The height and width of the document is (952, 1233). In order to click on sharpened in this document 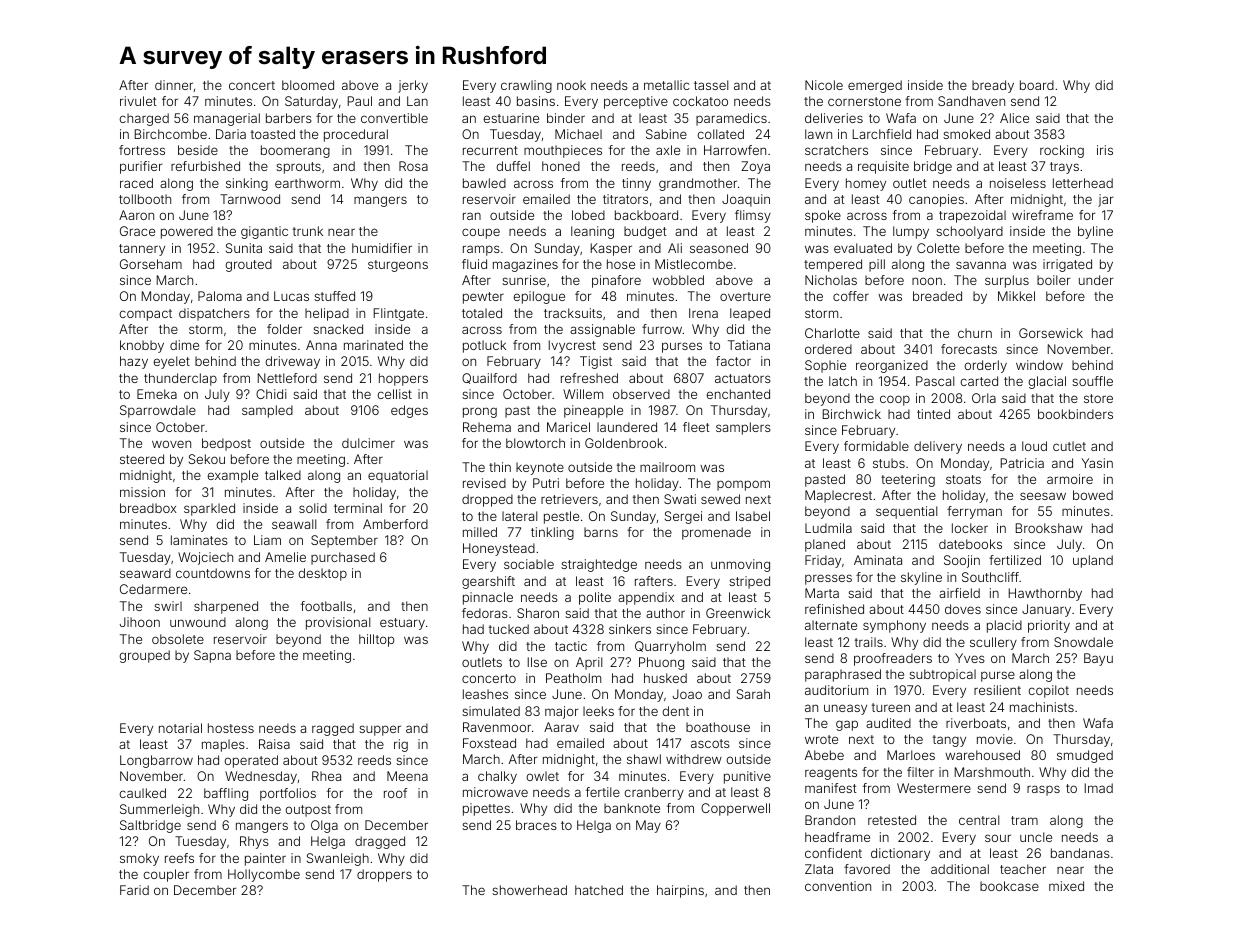, I will do `click(226, 607)`.
